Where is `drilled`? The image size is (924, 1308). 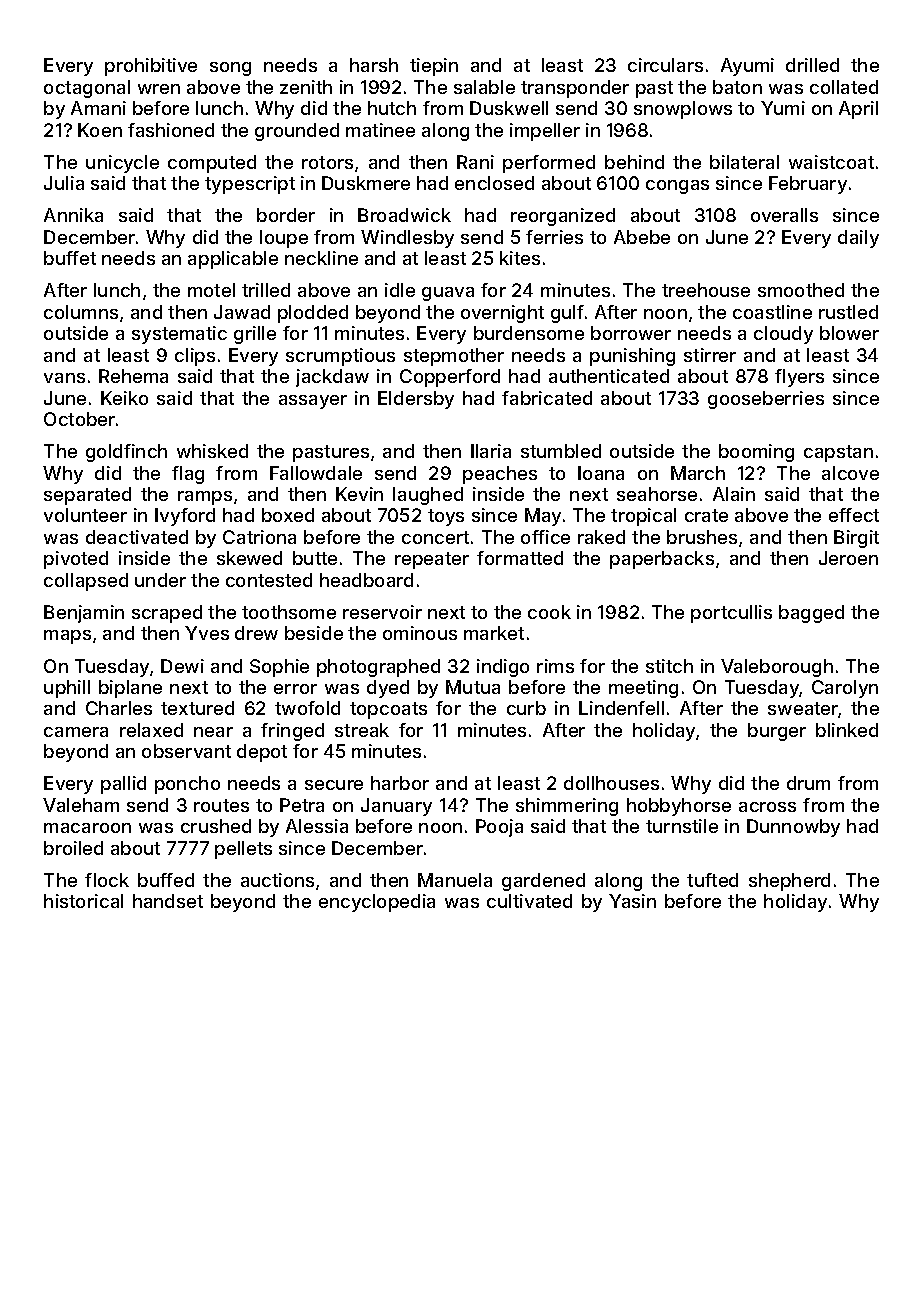 drilled is located at coordinates (812, 65).
